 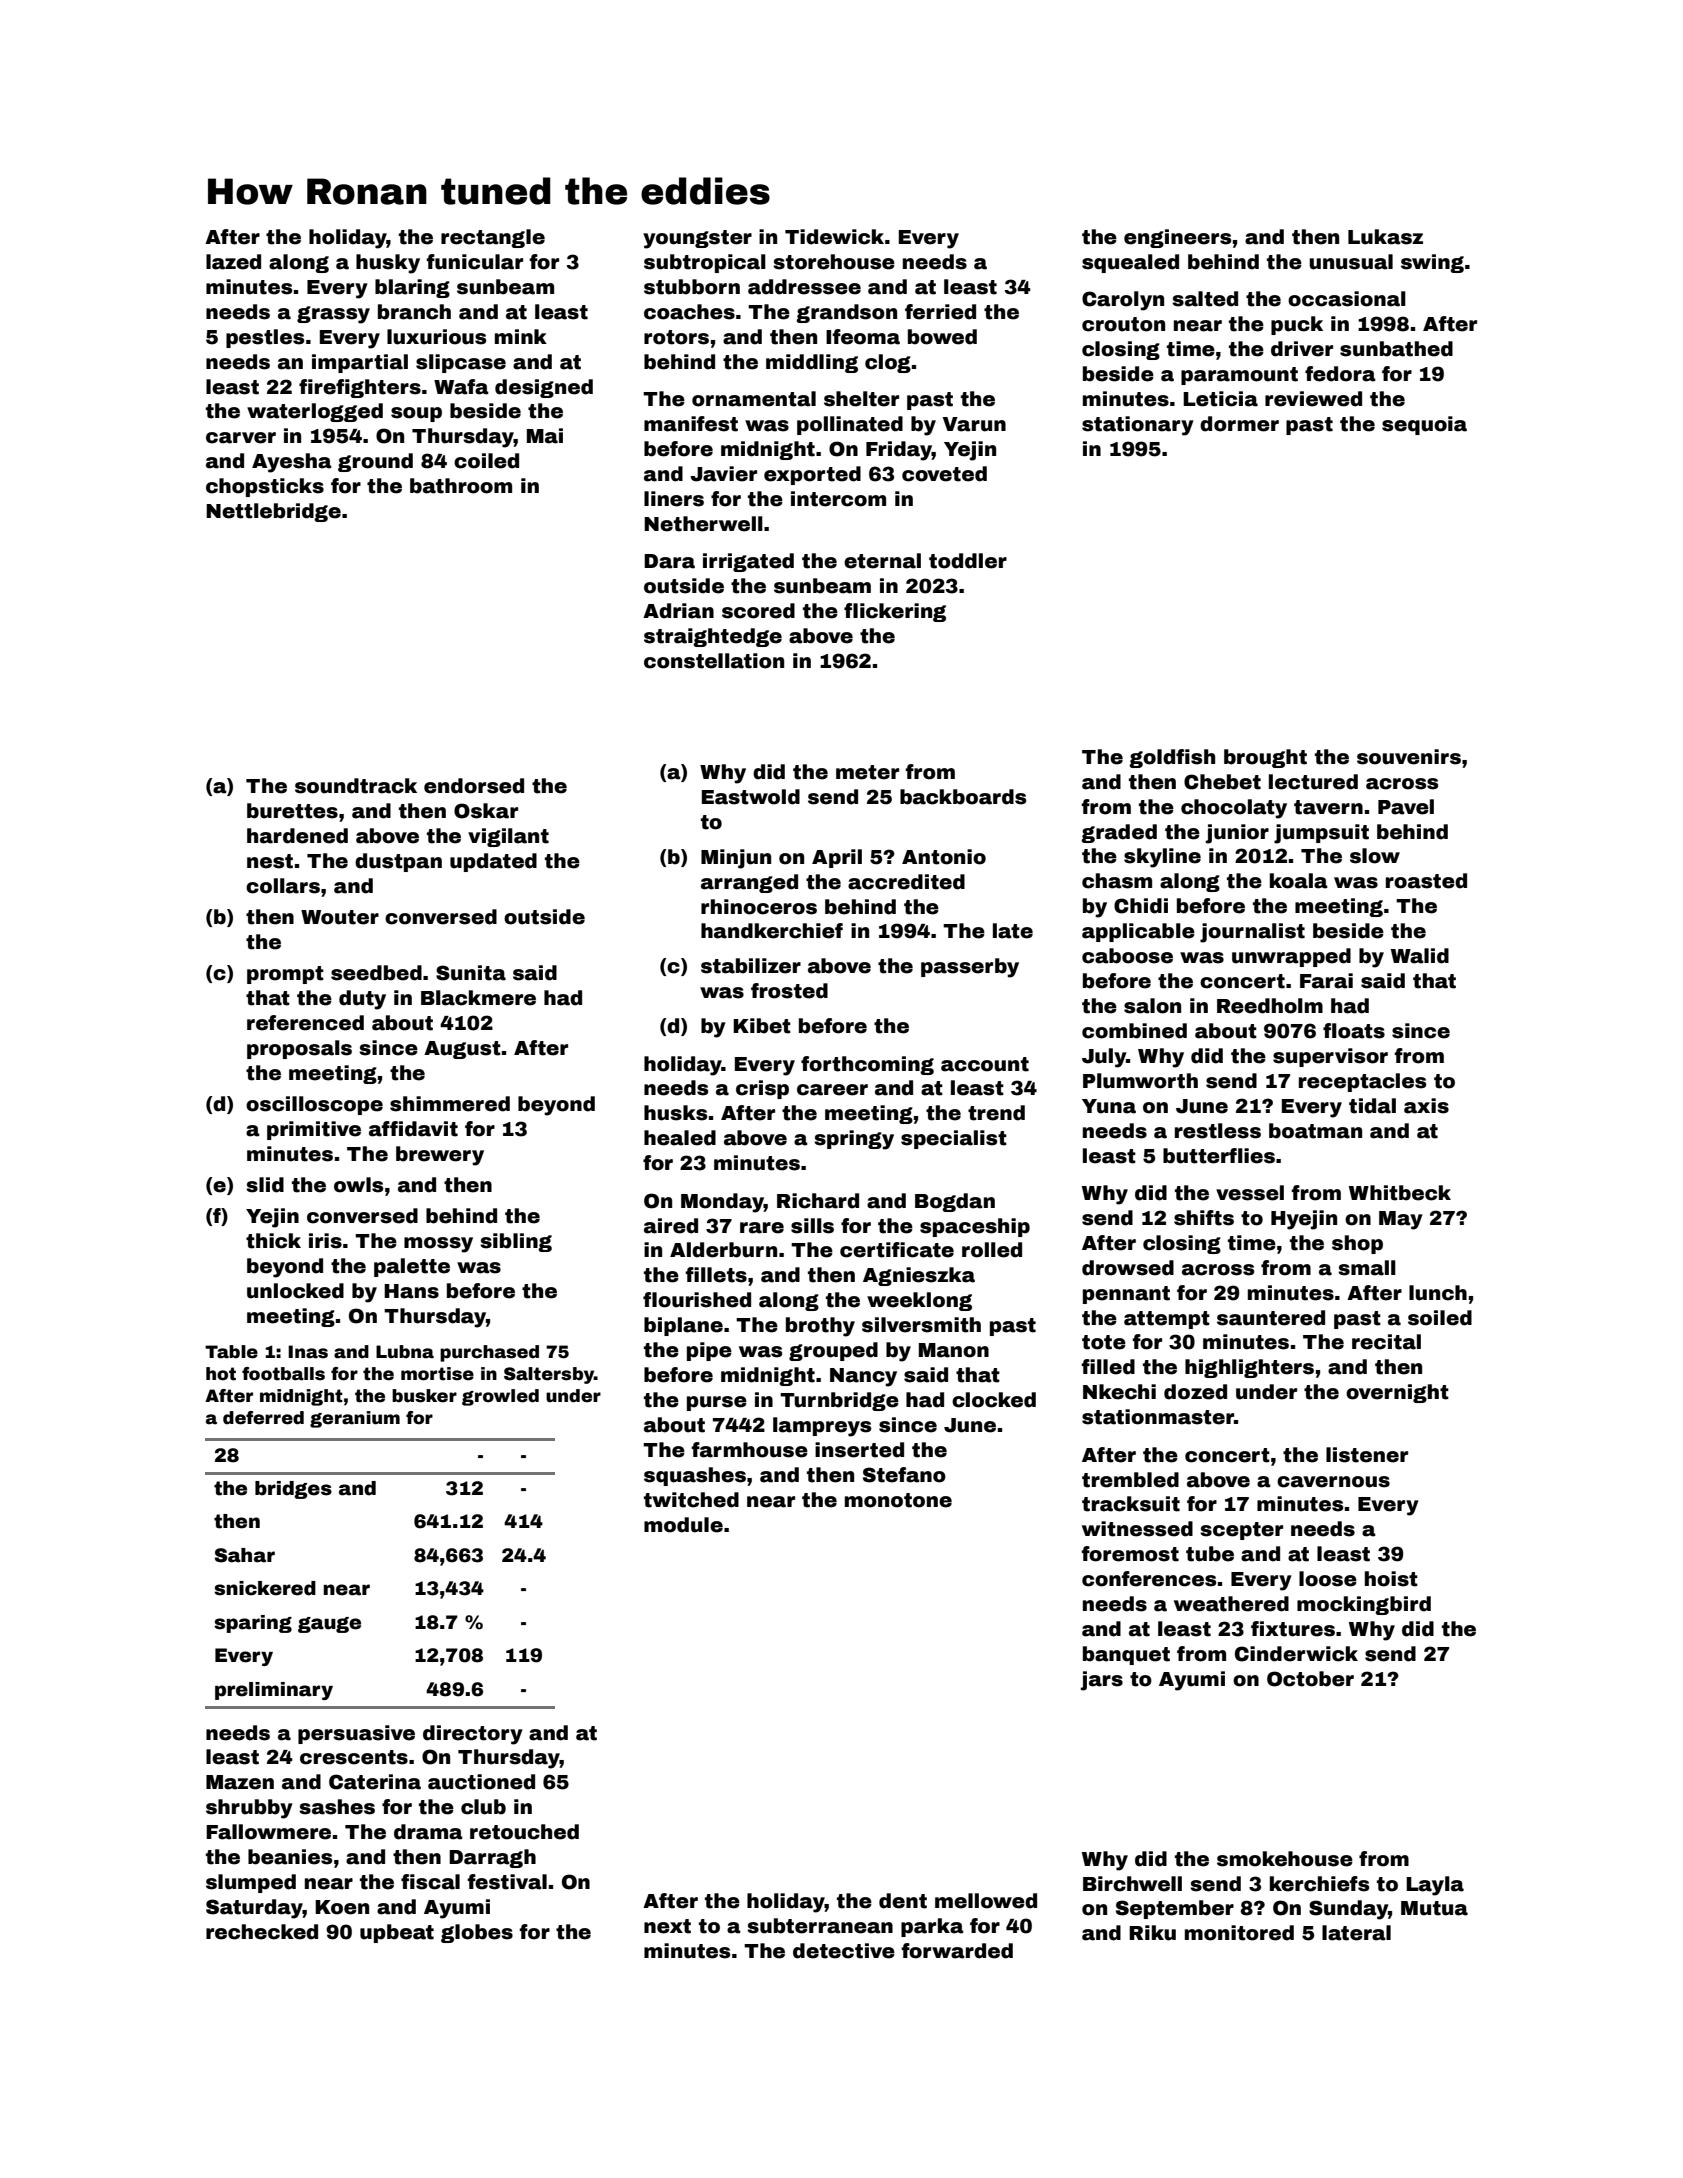 I want to click on banquet, so click(x=1126, y=1655).
